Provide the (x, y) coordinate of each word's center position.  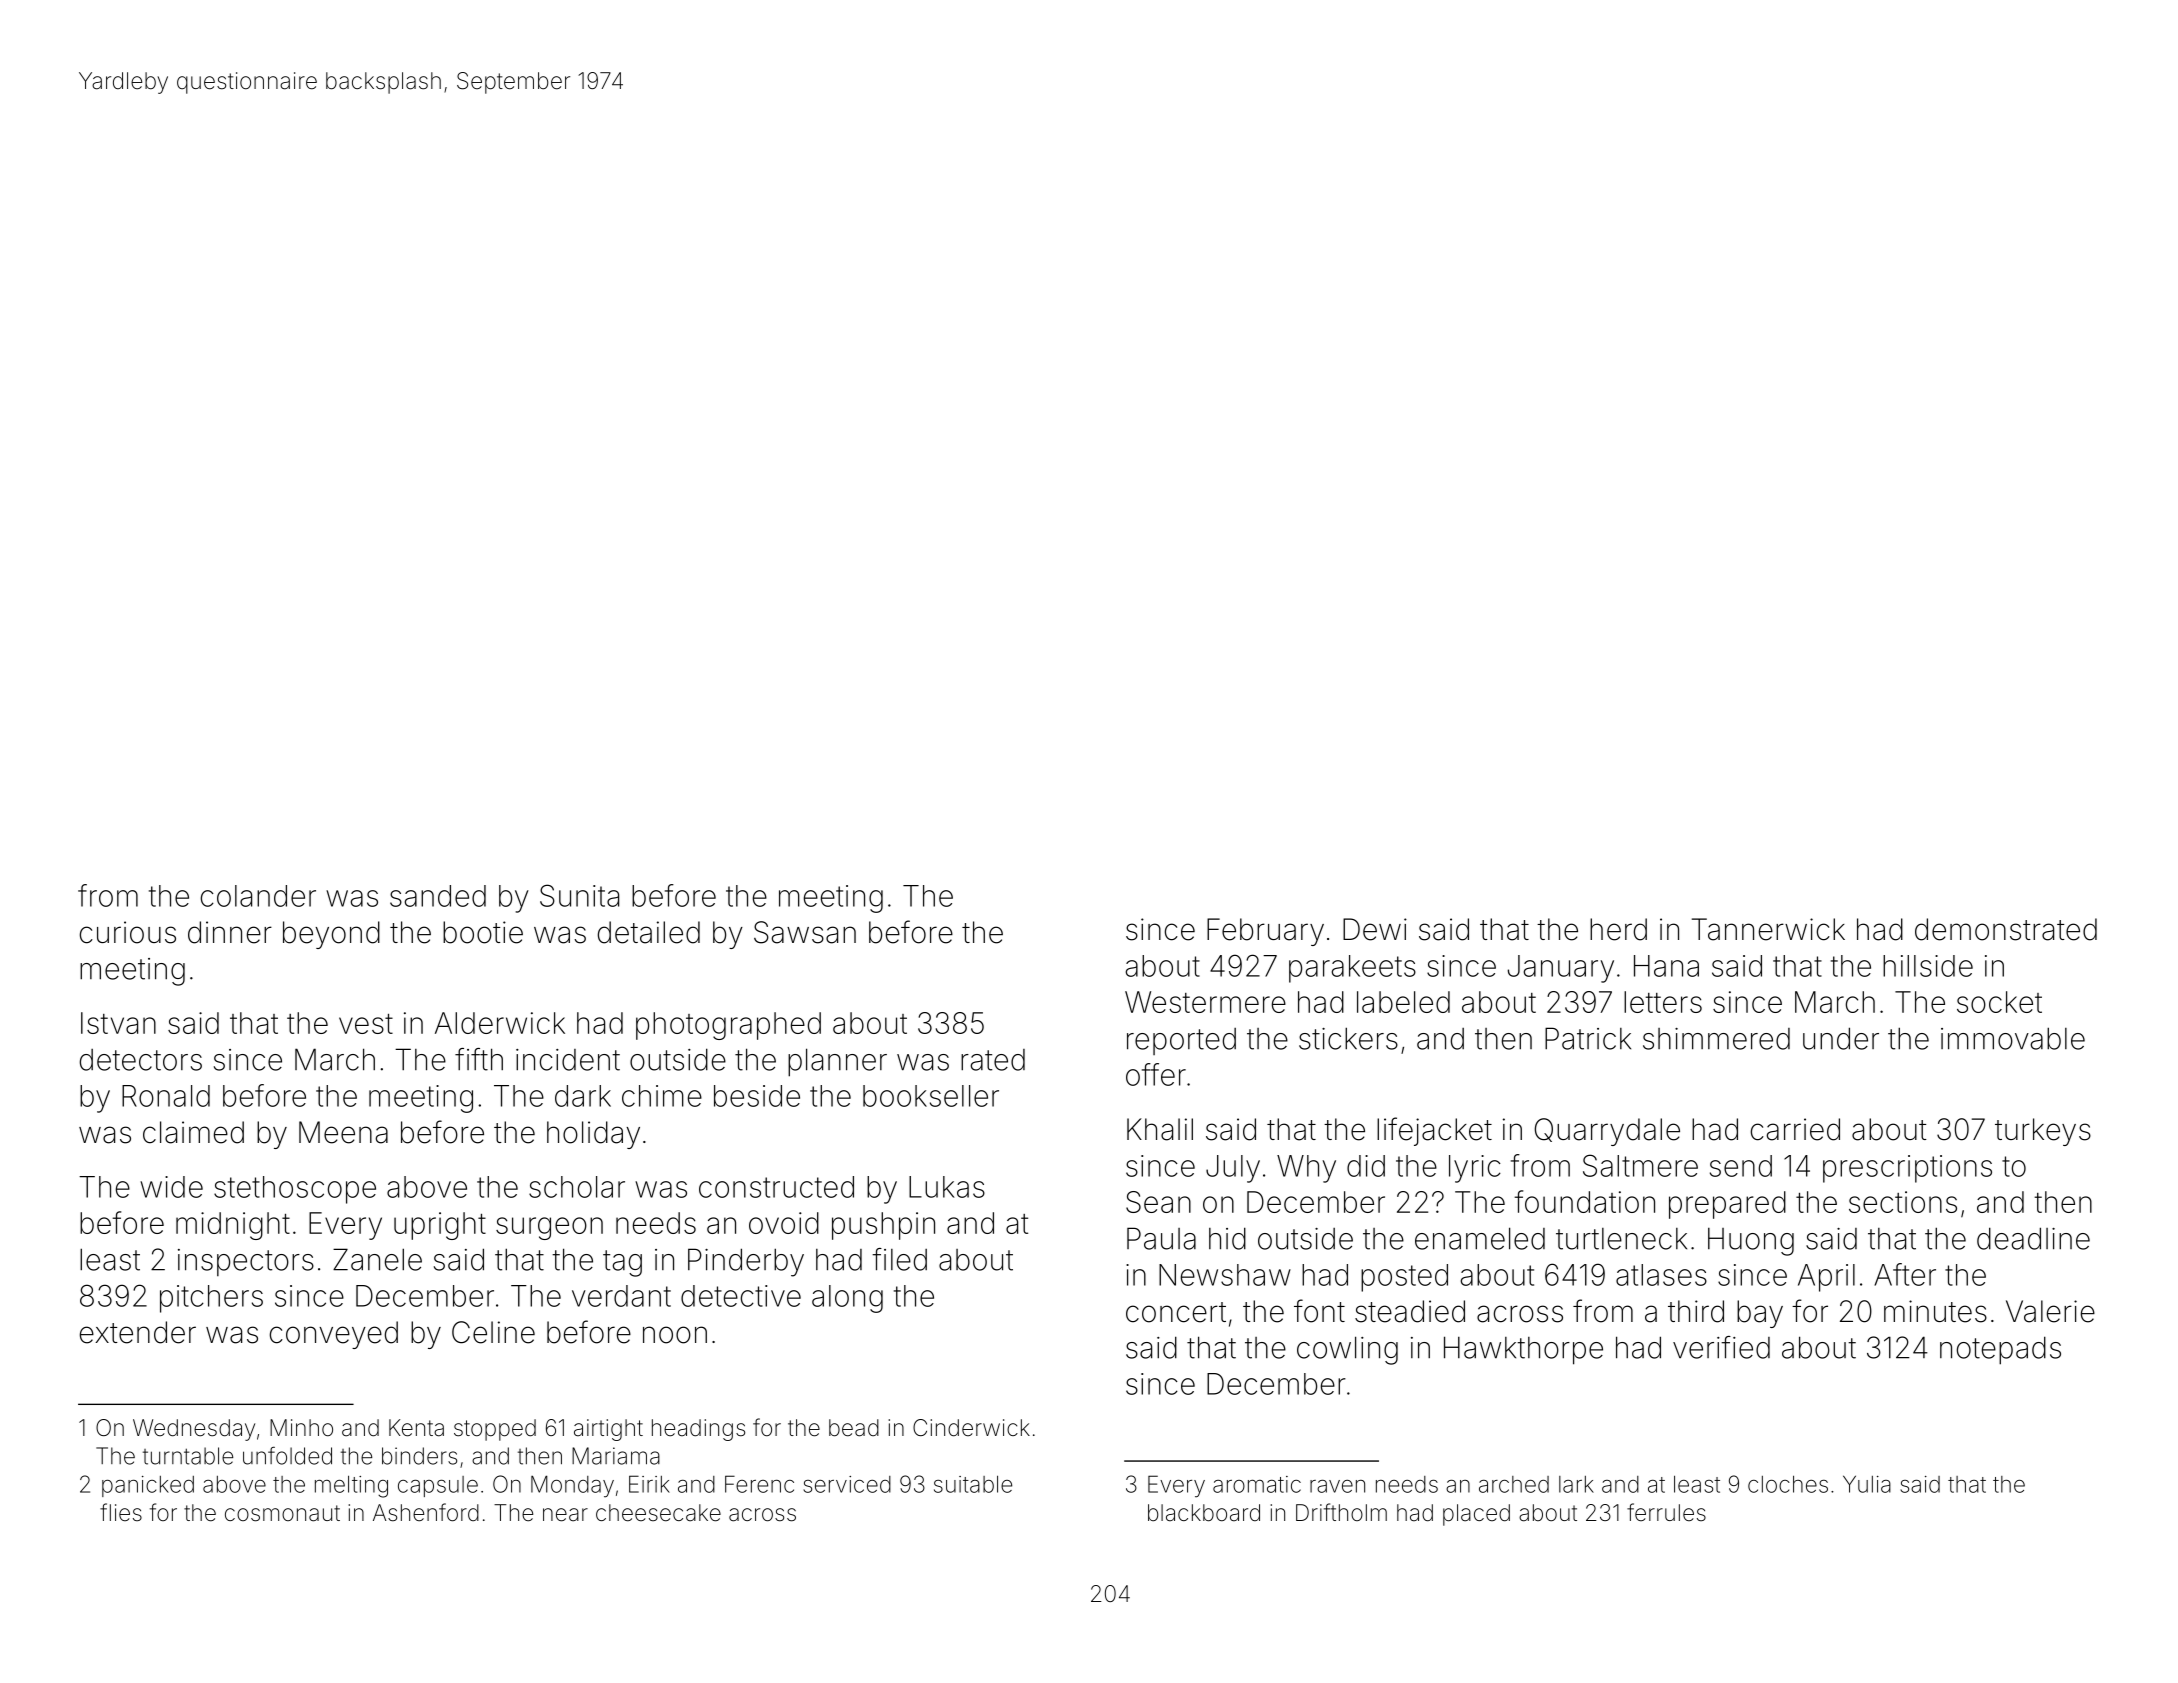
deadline (2033, 1238)
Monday (572, 1486)
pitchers (211, 1299)
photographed (728, 1026)
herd (1618, 929)
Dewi (1375, 929)
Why (1306, 1169)
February (1265, 932)
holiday (593, 1135)
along (847, 1299)
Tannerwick (1768, 929)
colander (258, 896)
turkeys (2043, 1132)
